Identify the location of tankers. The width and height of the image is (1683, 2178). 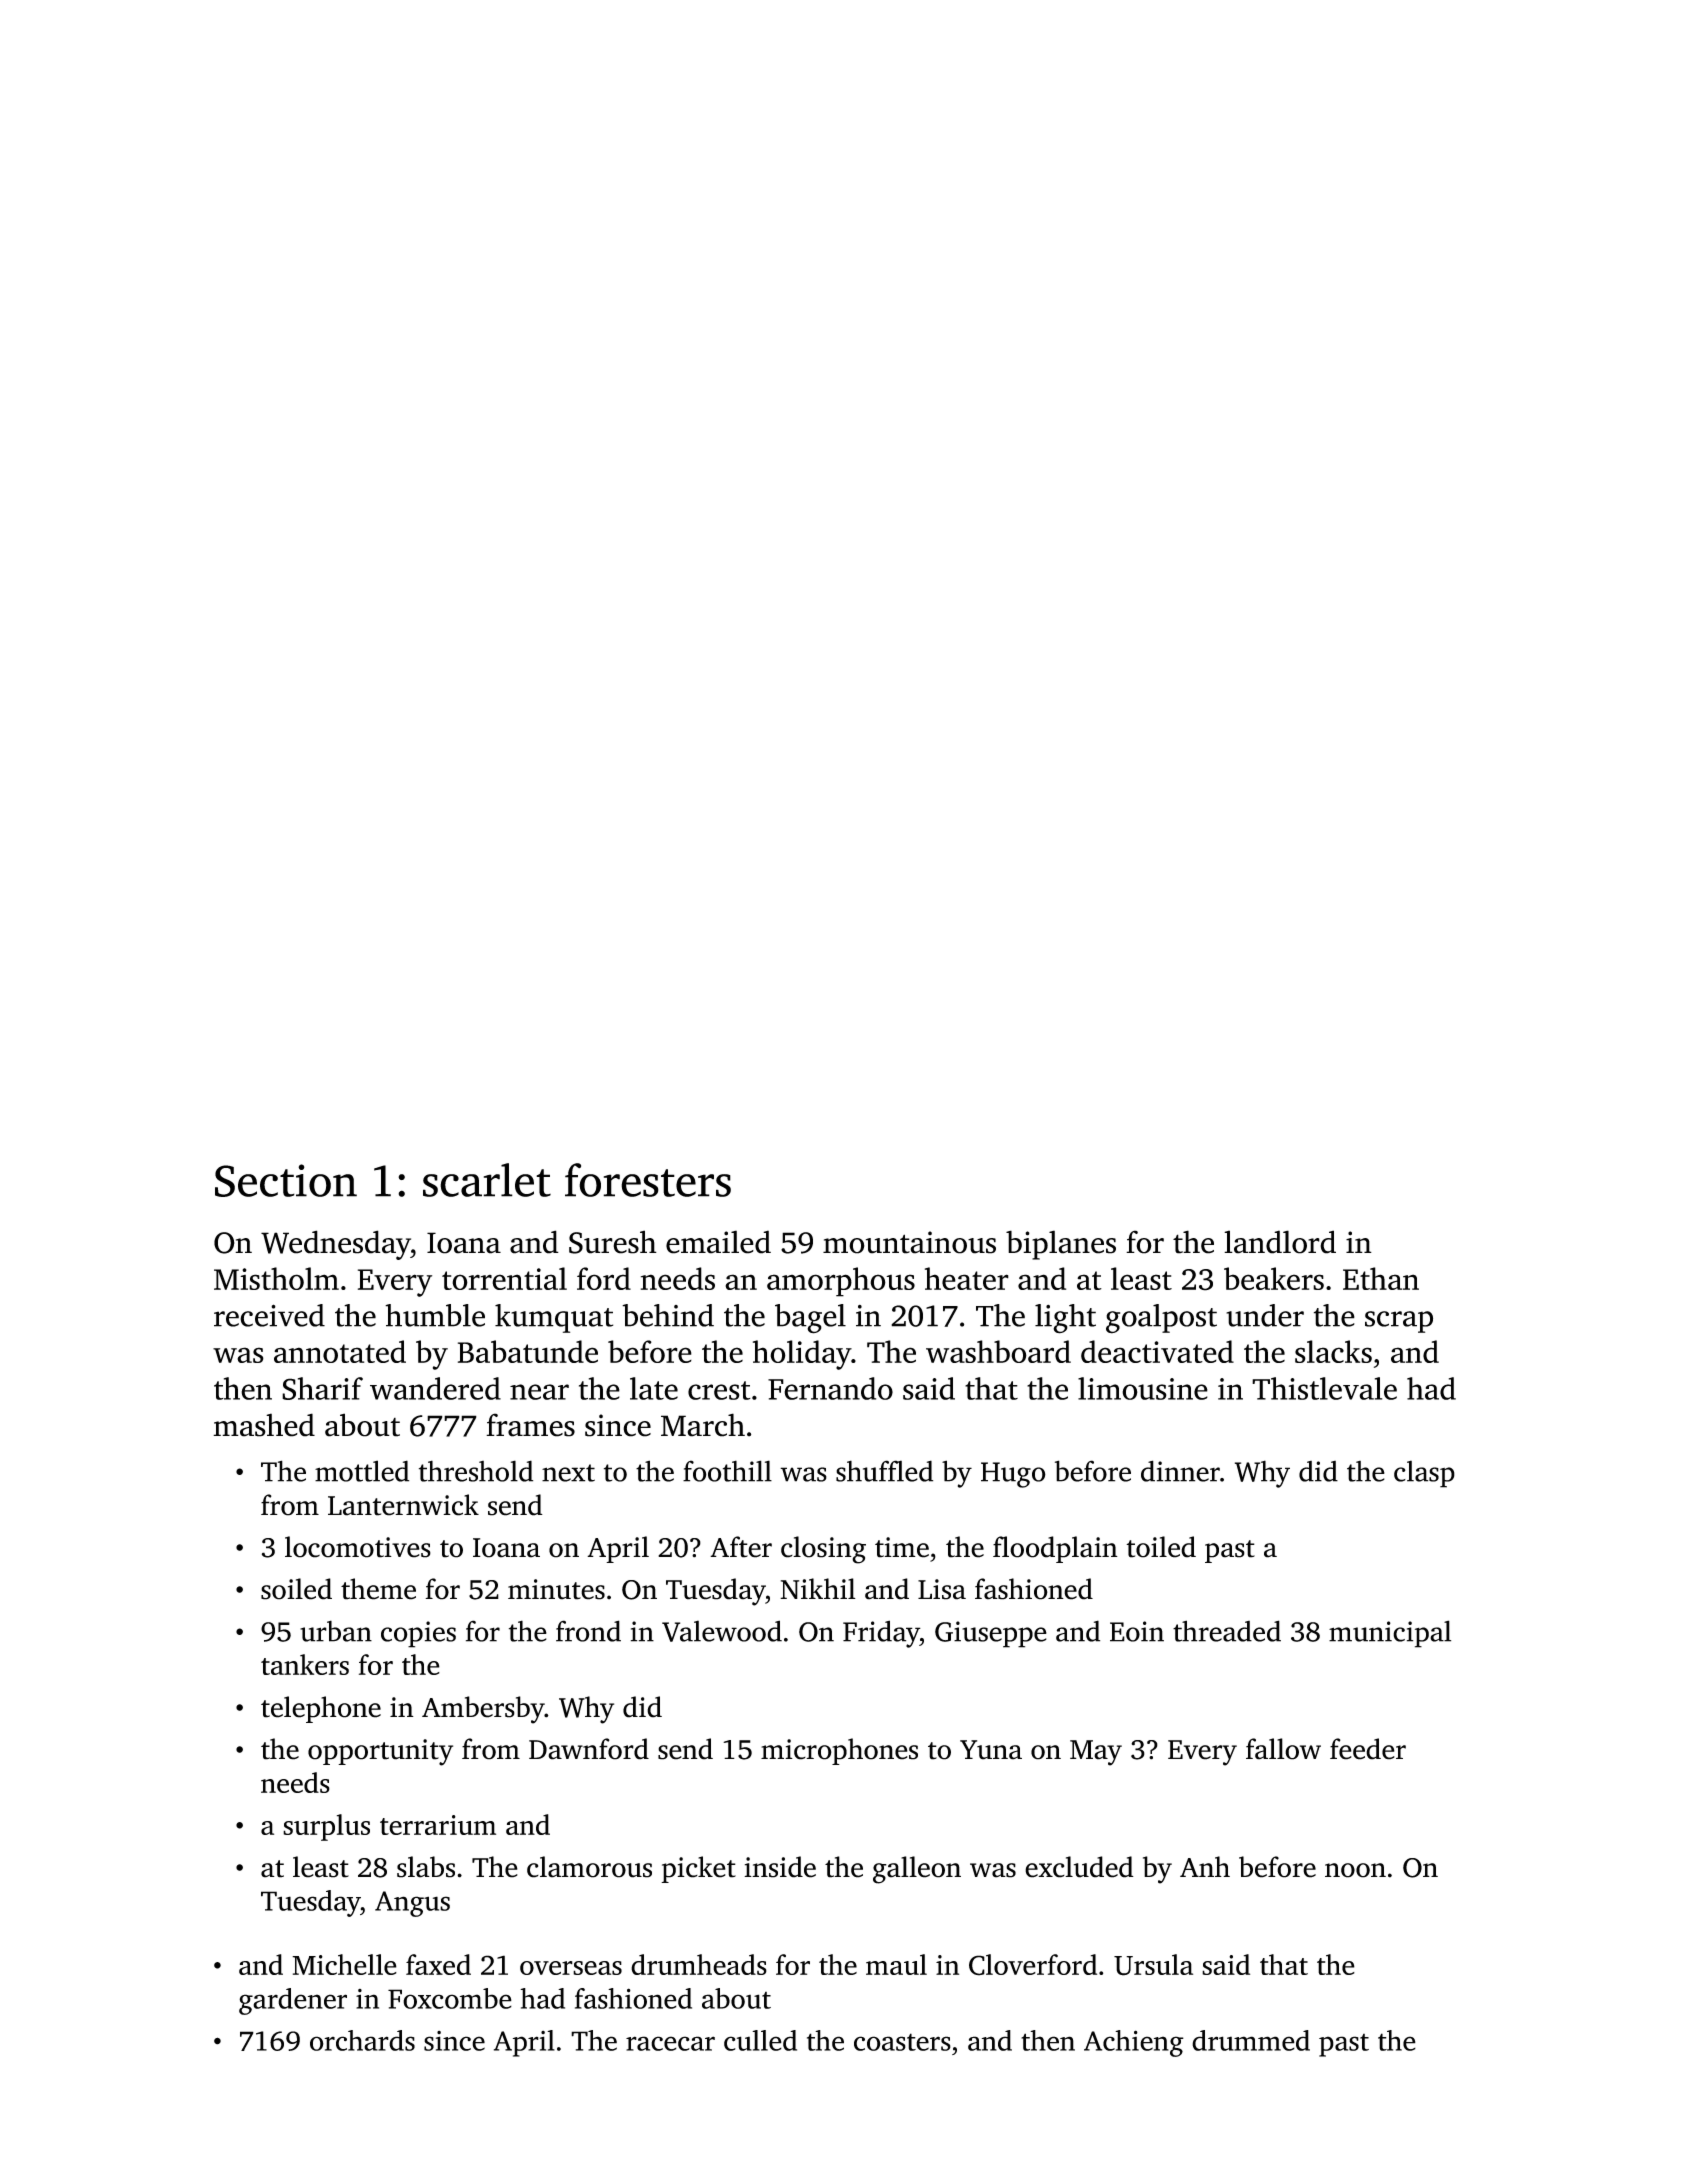
(305, 1664).
